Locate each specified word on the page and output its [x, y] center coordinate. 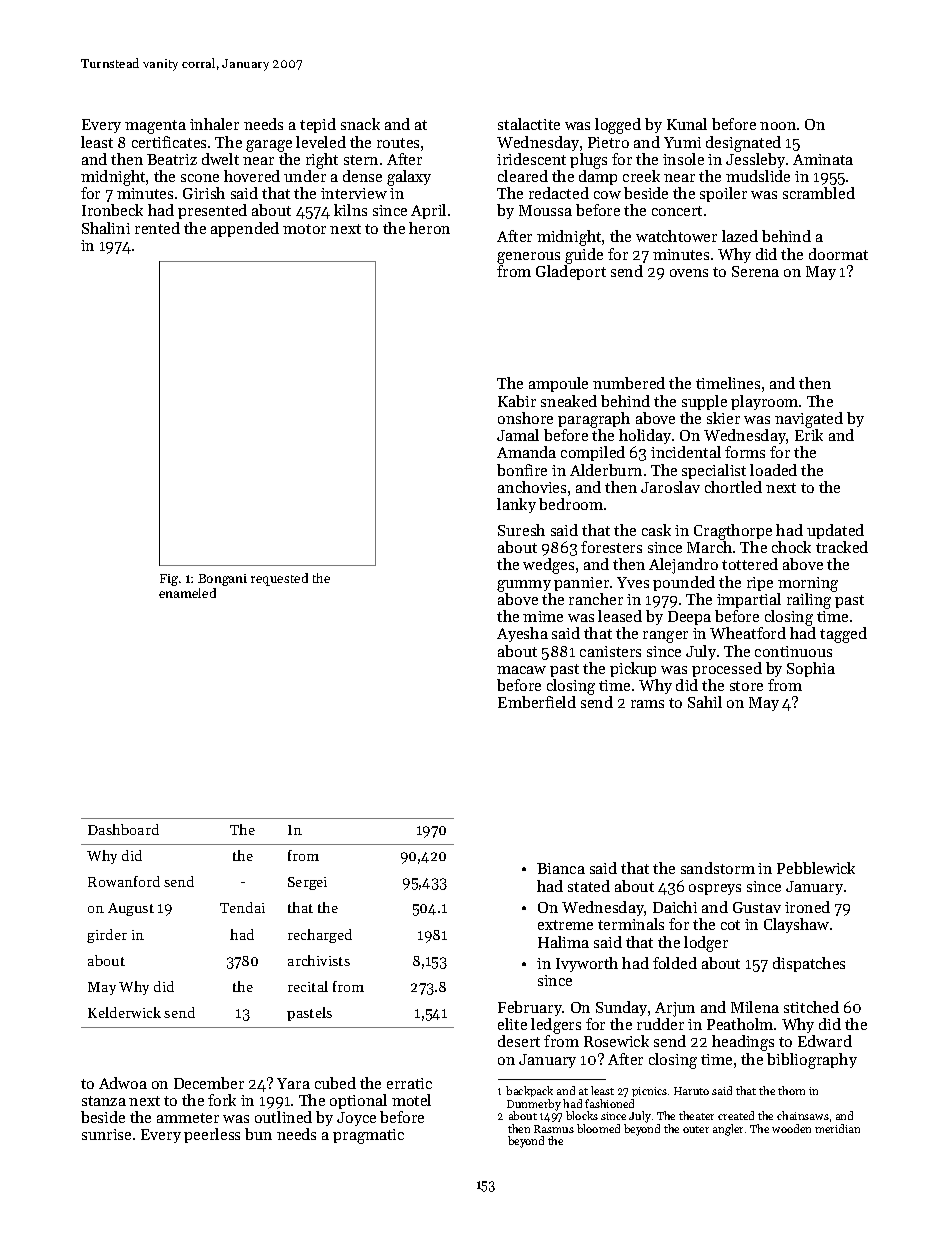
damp [598, 177]
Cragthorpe [733, 532]
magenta [155, 127]
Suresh [521, 530]
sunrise [106, 1134]
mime [543, 616]
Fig [169, 580]
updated [835, 531]
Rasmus [554, 1129]
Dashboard [123, 829]
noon [778, 126]
